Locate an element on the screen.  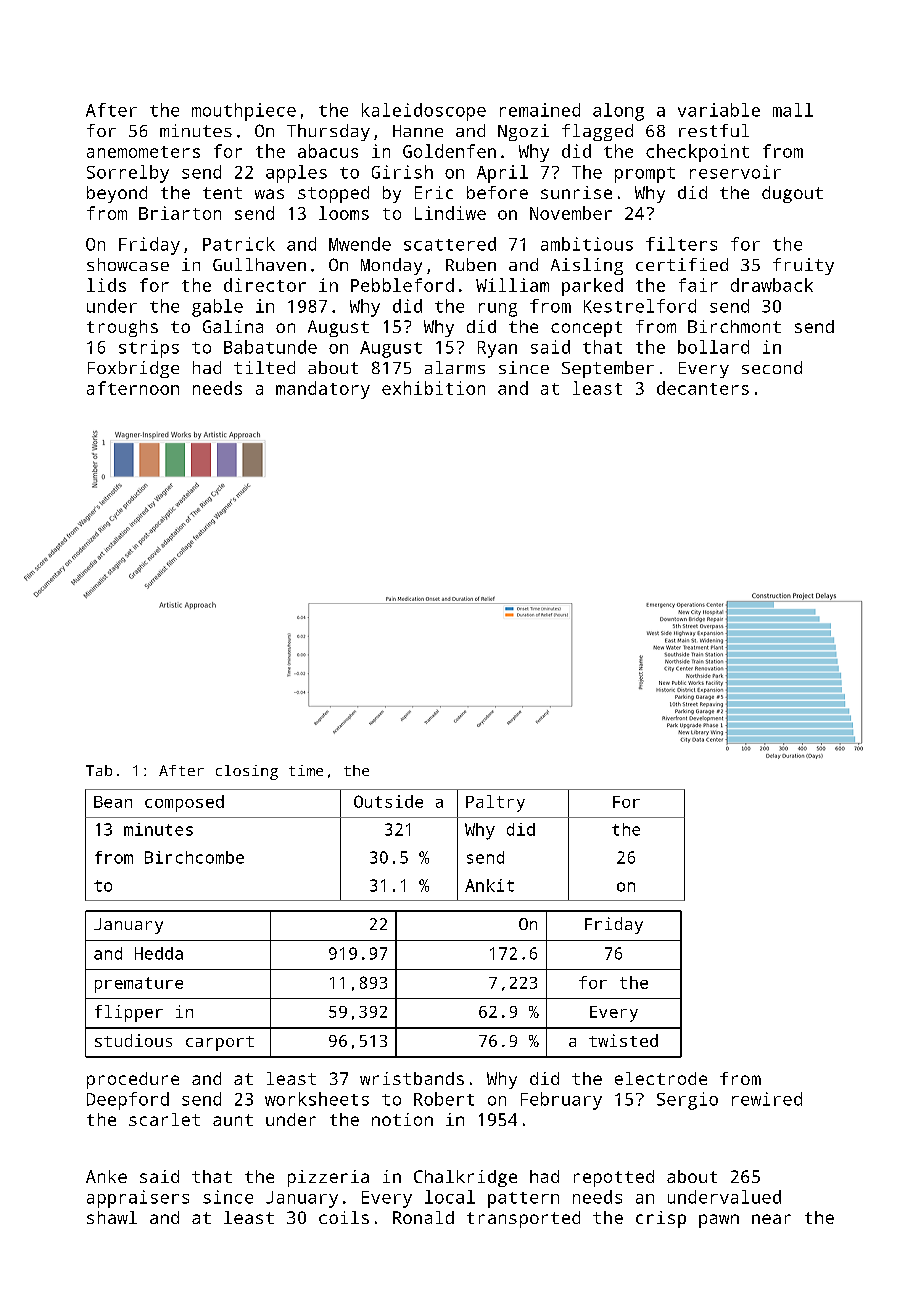
rewired is located at coordinates (767, 1099).
